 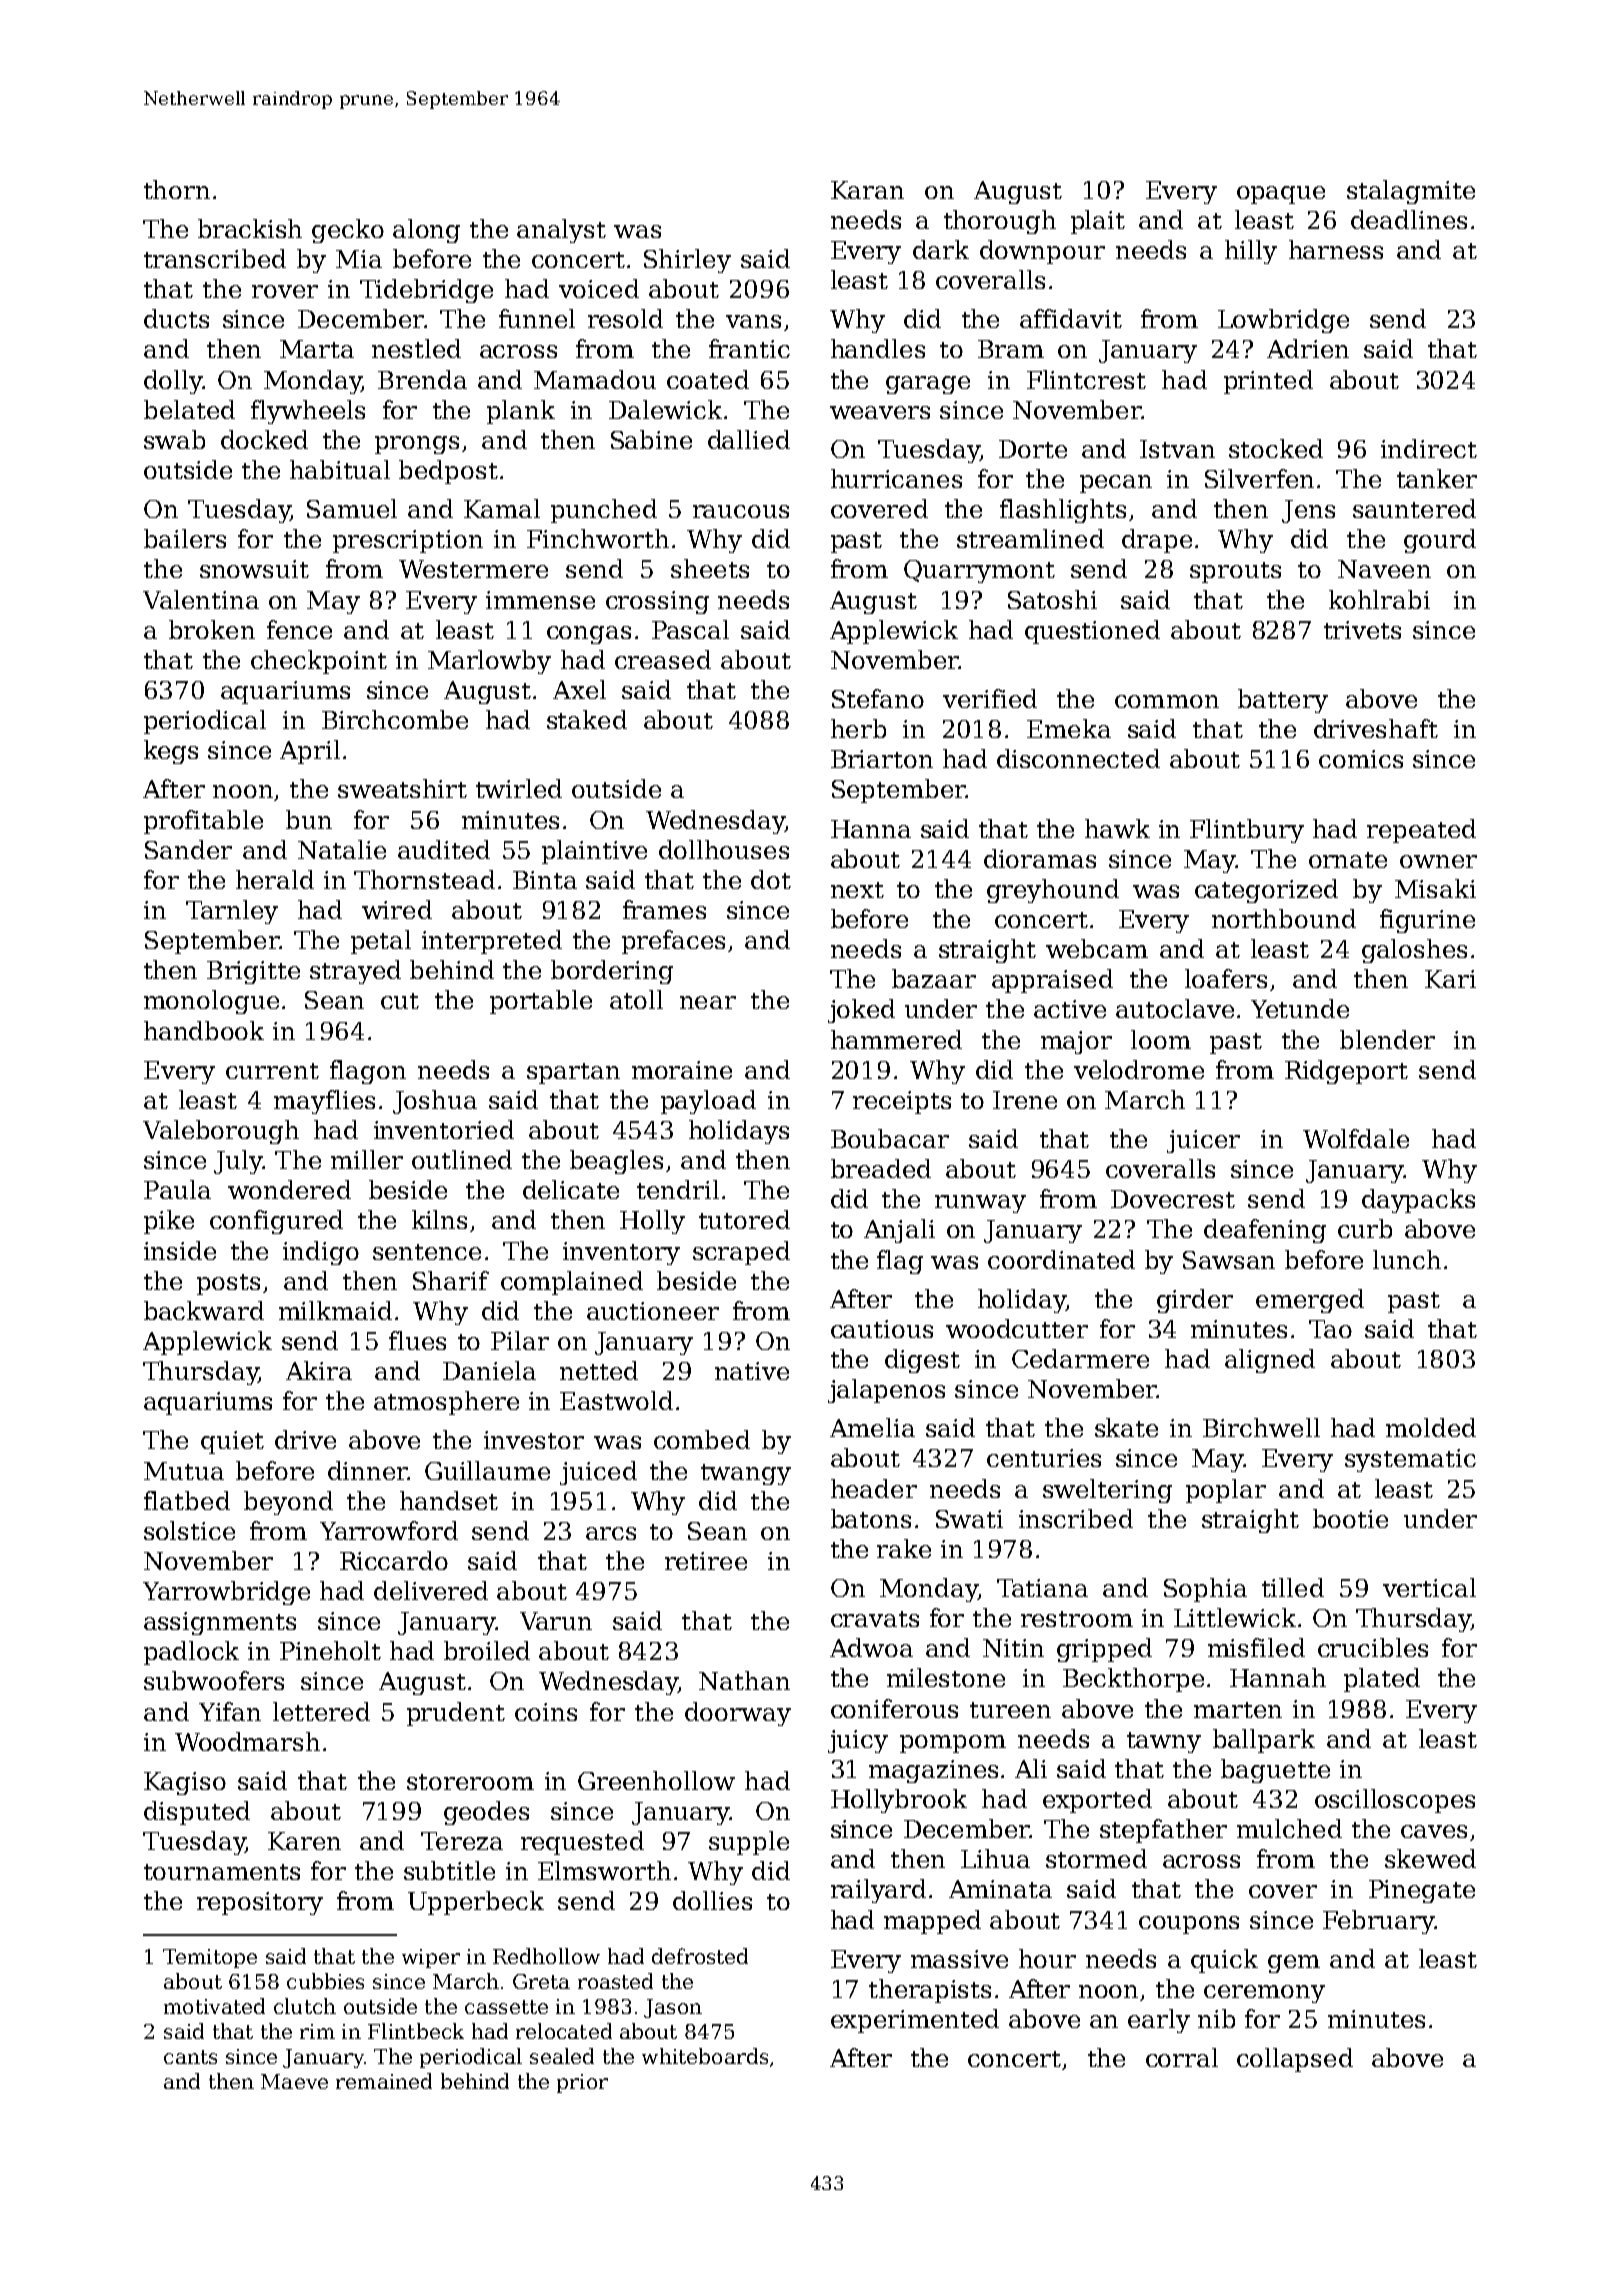 I want to click on systematic, so click(x=1410, y=1460).
